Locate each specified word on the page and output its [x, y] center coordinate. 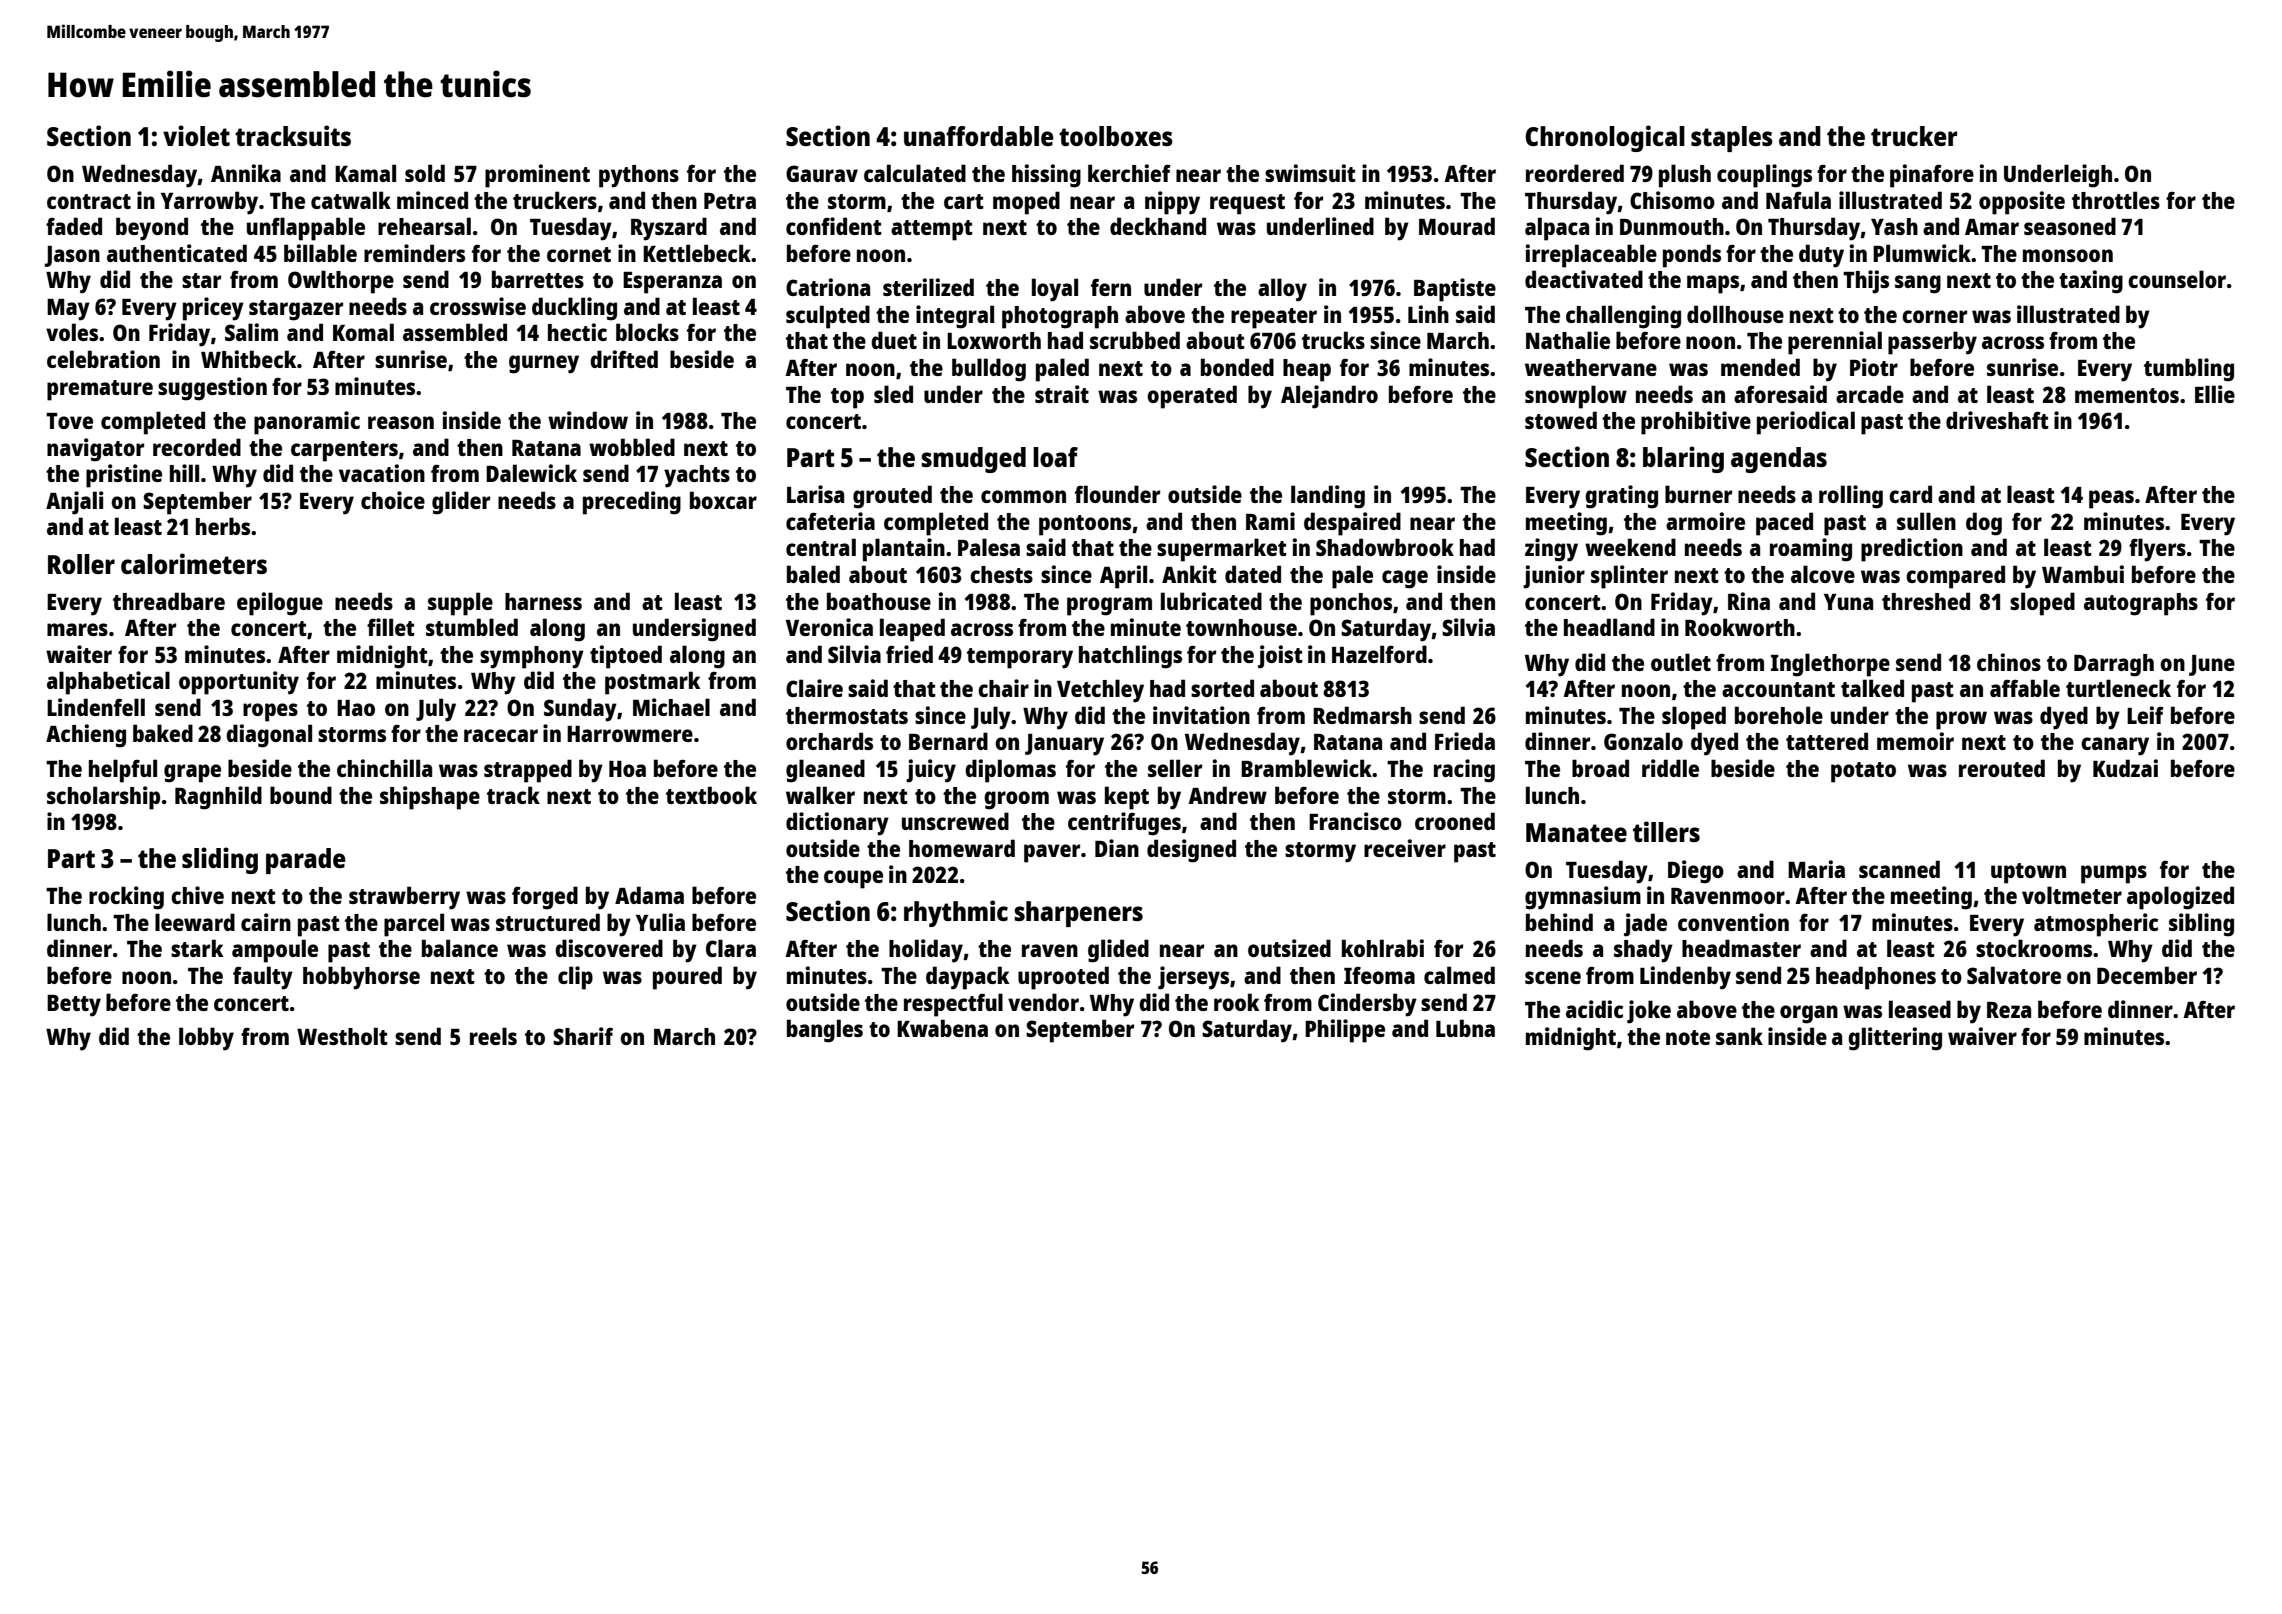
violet [196, 135]
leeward [195, 922]
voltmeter [2072, 895]
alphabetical [108, 683]
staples [1732, 139]
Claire [814, 688]
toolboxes [1116, 136]
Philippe [1345, 1031]
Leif [2145, 715]
